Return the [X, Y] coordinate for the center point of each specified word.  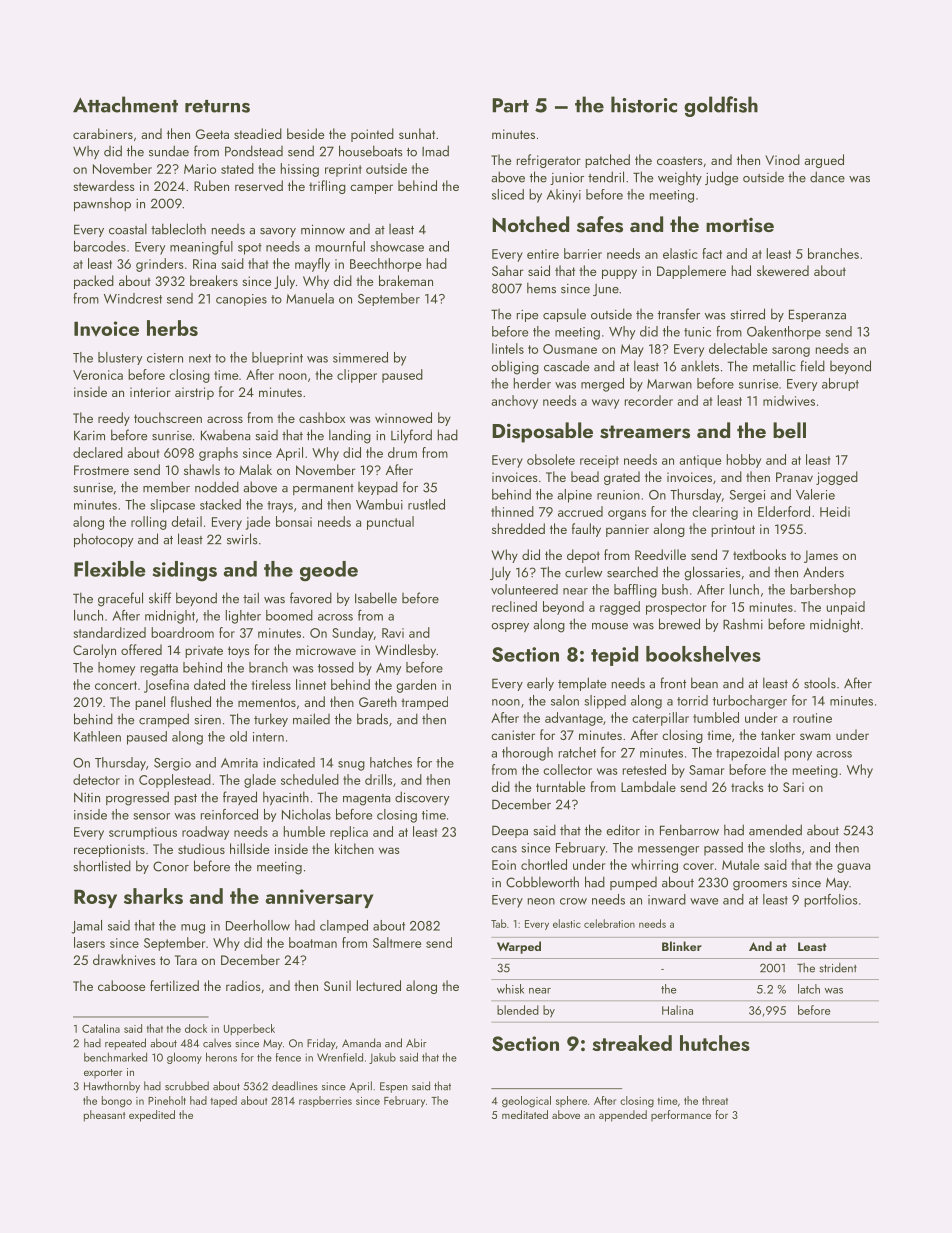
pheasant [105, 1116]
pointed [372, 135]
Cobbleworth [542, 882]
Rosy [95, 898]
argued [824, 161]
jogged [837, 478]
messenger [668, 851]
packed [94, 282]
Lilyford [411, 436]
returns [217, 106]
